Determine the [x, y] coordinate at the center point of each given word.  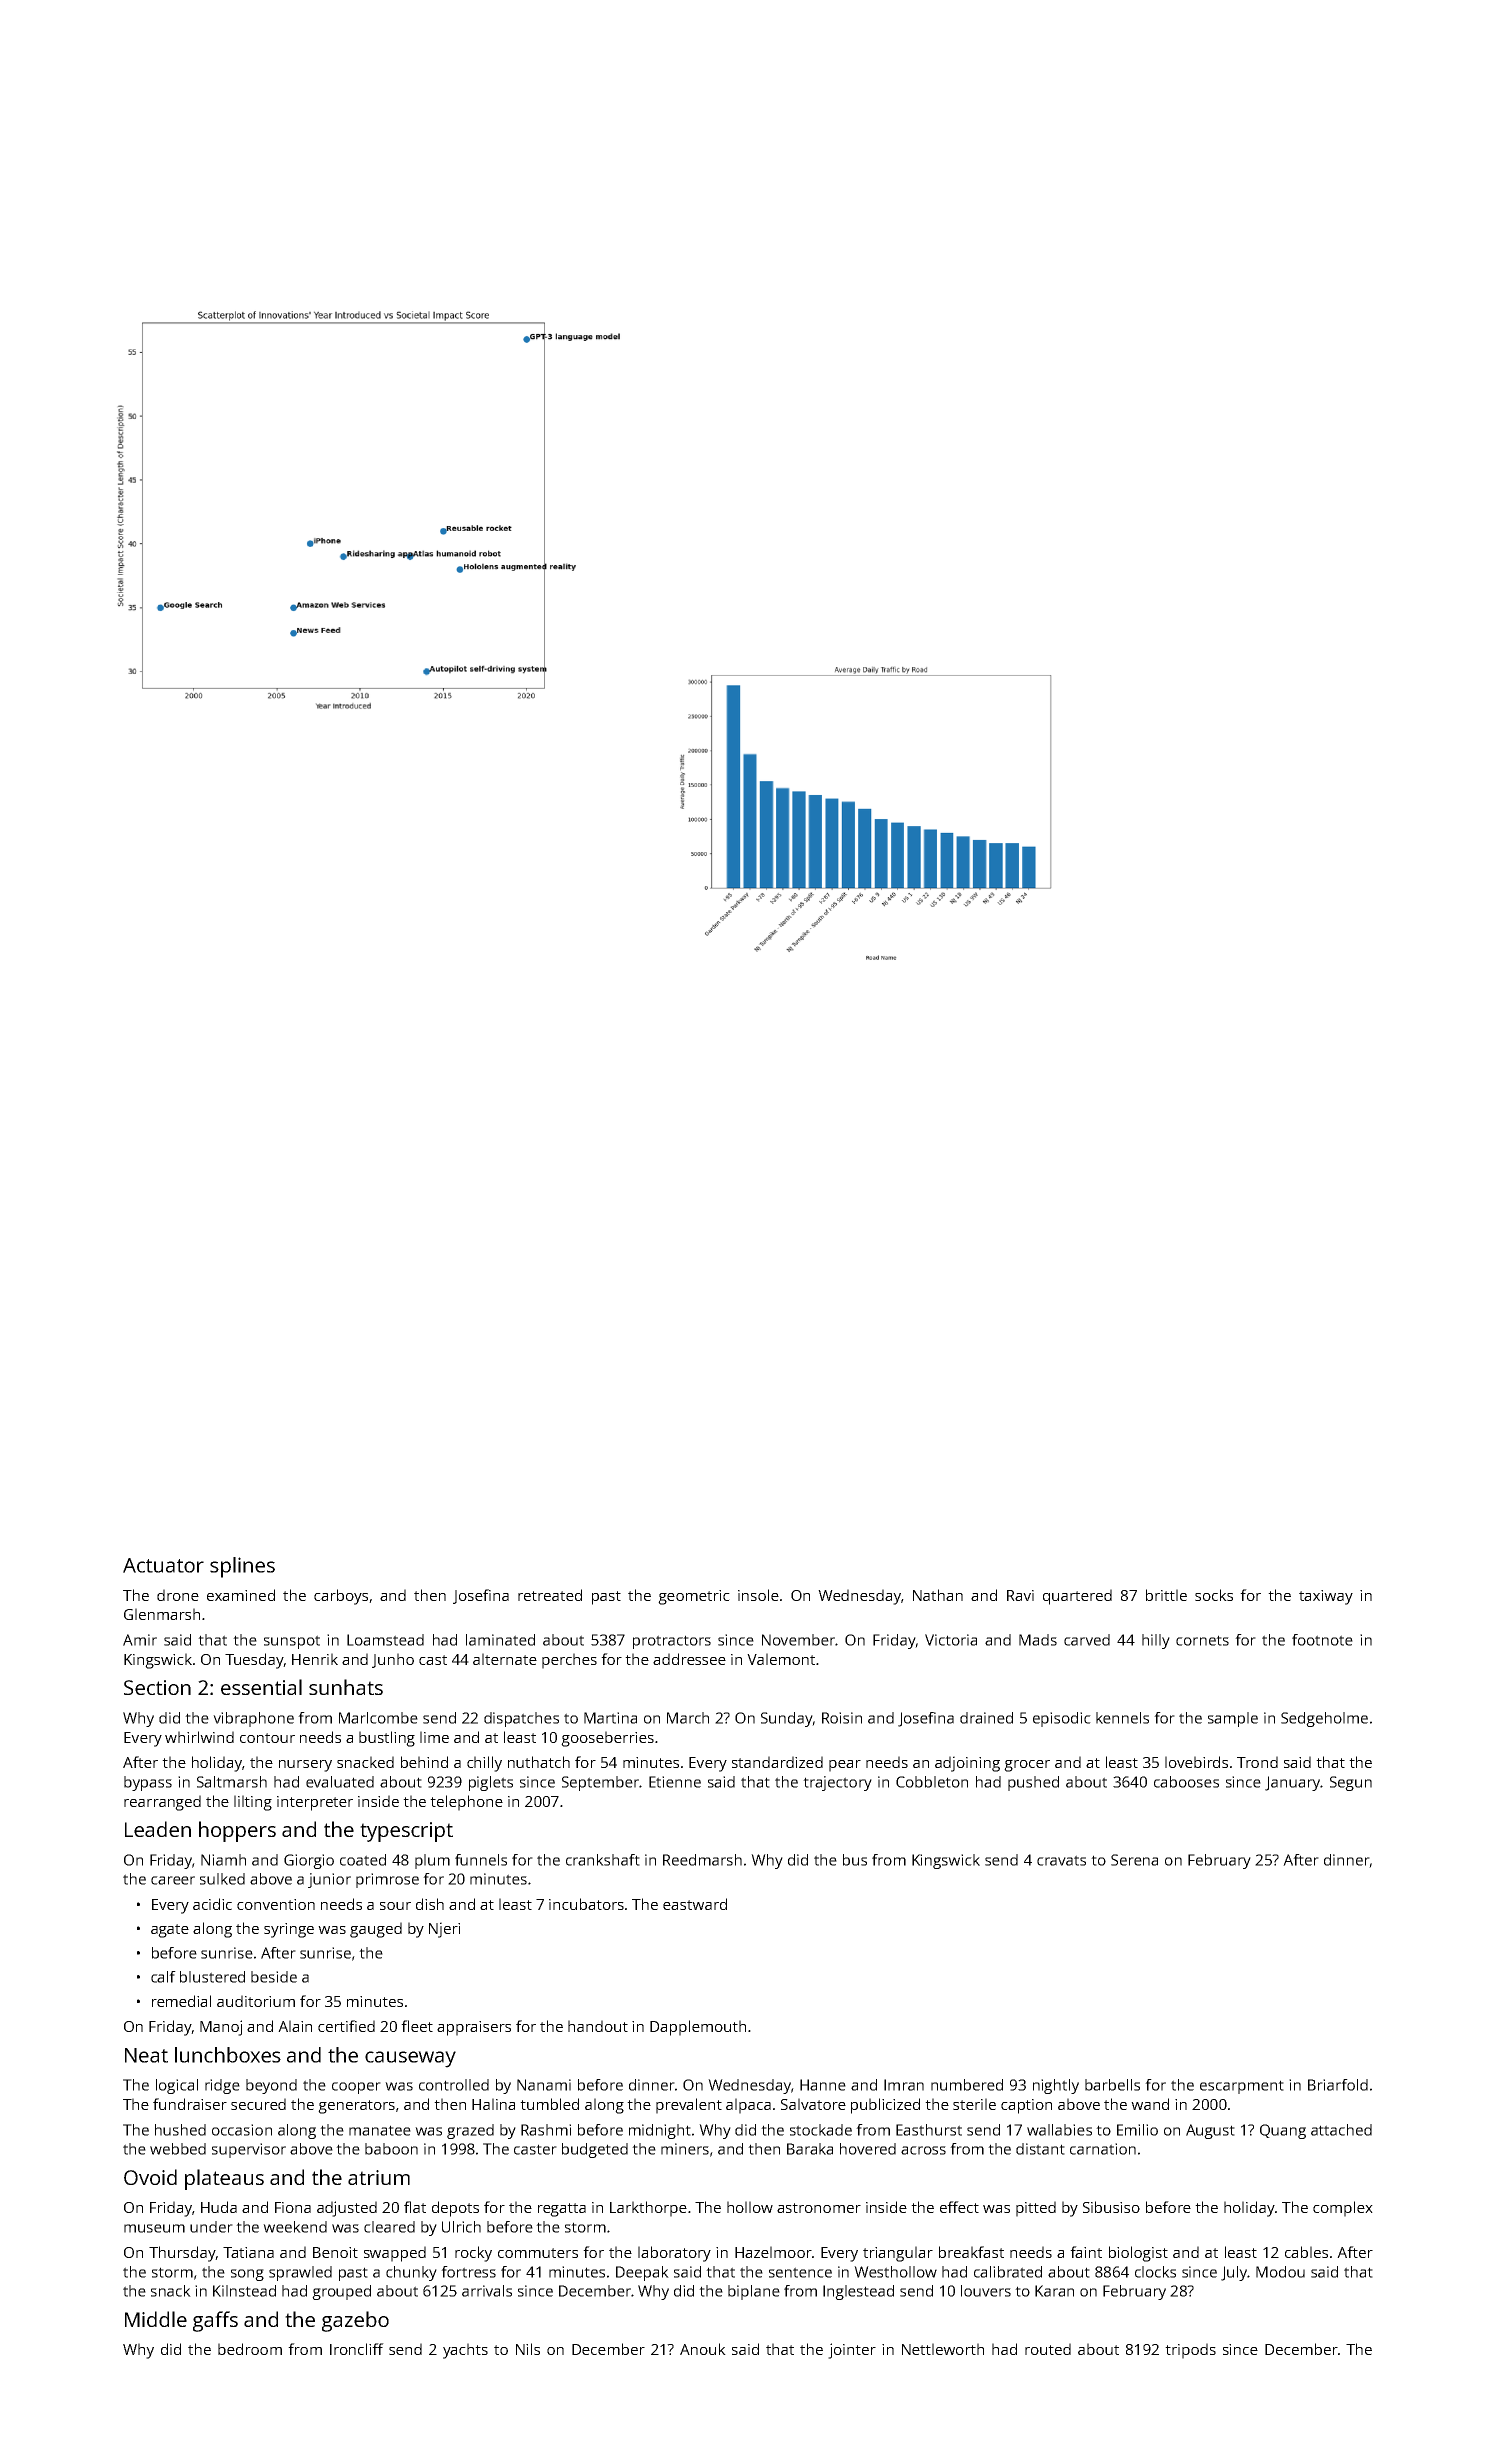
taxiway [1326, 1597]
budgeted [595, 2150]
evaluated [340, 1782]
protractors [672, 1642]
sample [1233, 1719]
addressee [689, 1659]
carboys [341, 1597]
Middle [156, 2319]
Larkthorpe [648, 2209]
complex [1343, 2209]
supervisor [249, 2150]
